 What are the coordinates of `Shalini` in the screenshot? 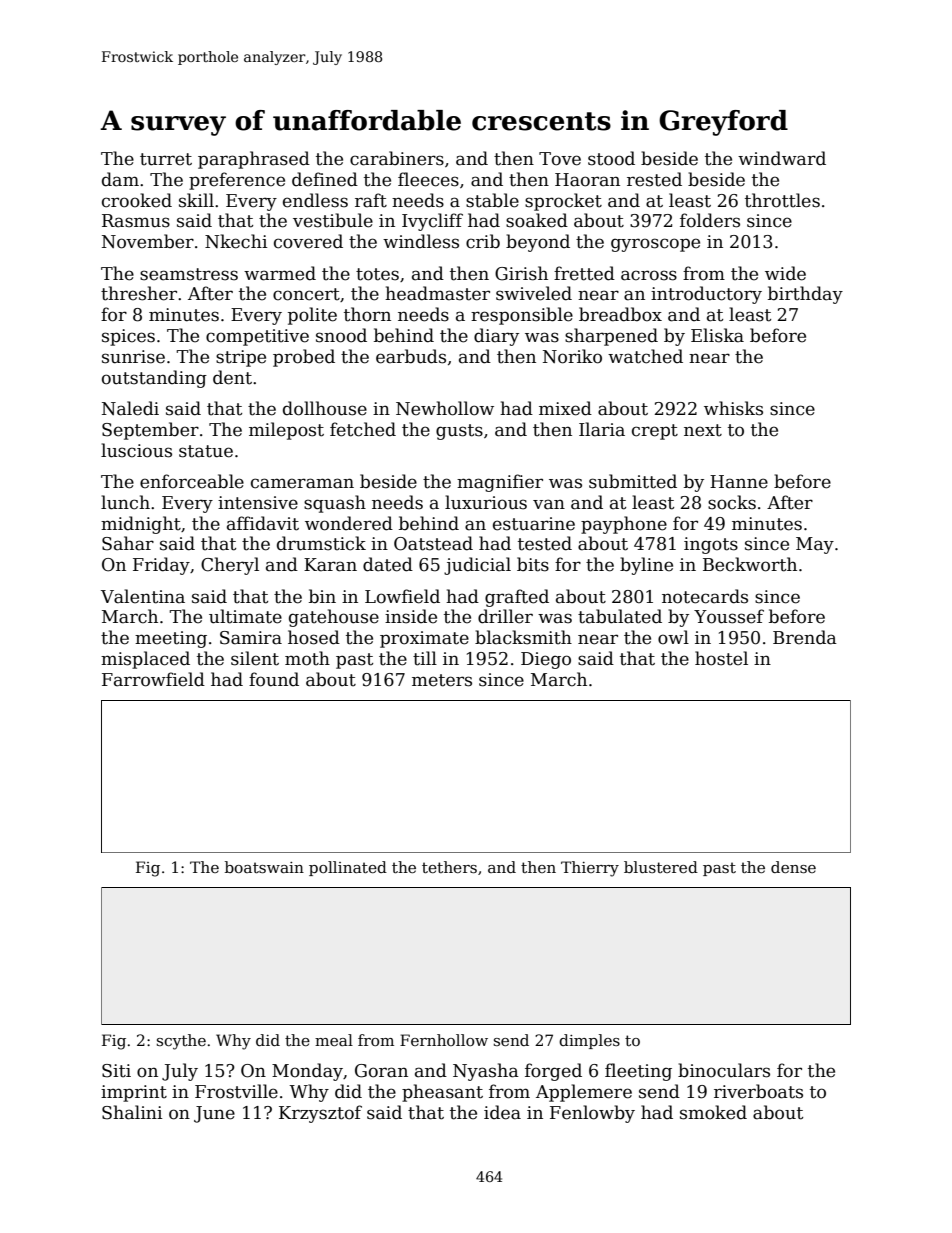 It's located at (132, 1112).
